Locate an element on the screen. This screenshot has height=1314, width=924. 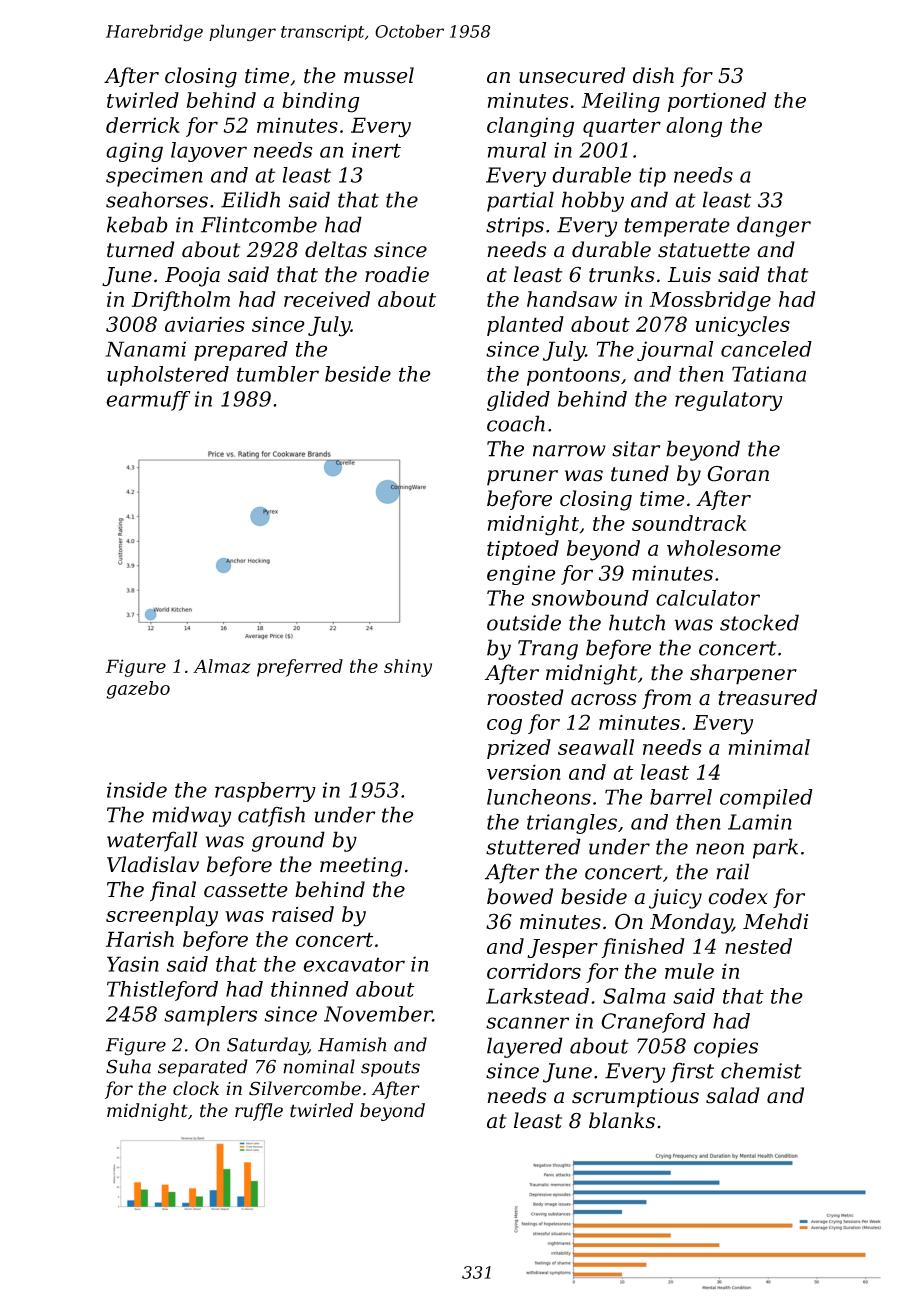
Pooja is located at coordinates (192, 277).
